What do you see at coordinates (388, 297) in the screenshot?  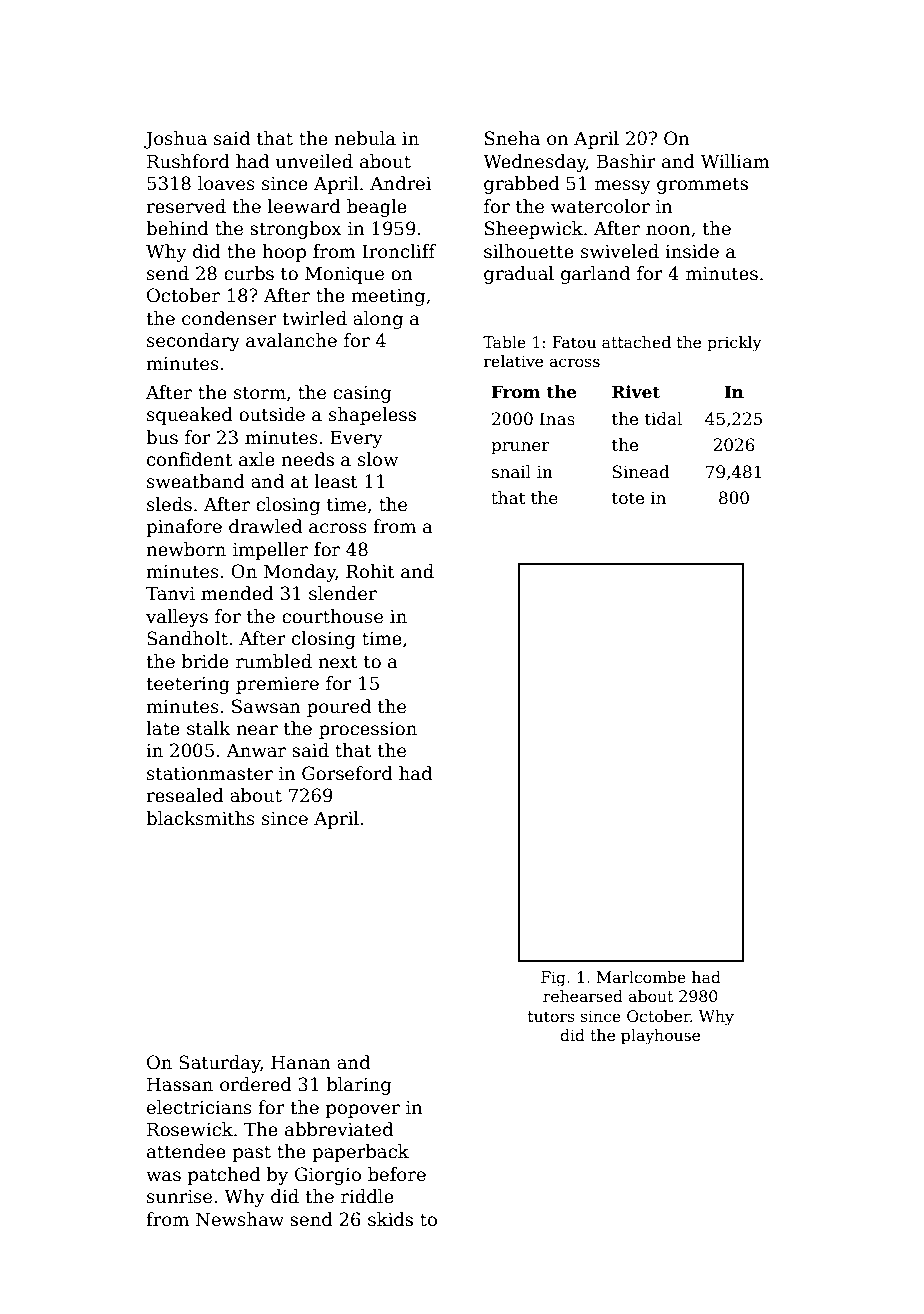 I see `meeting` at bounding box center [388, 297].
